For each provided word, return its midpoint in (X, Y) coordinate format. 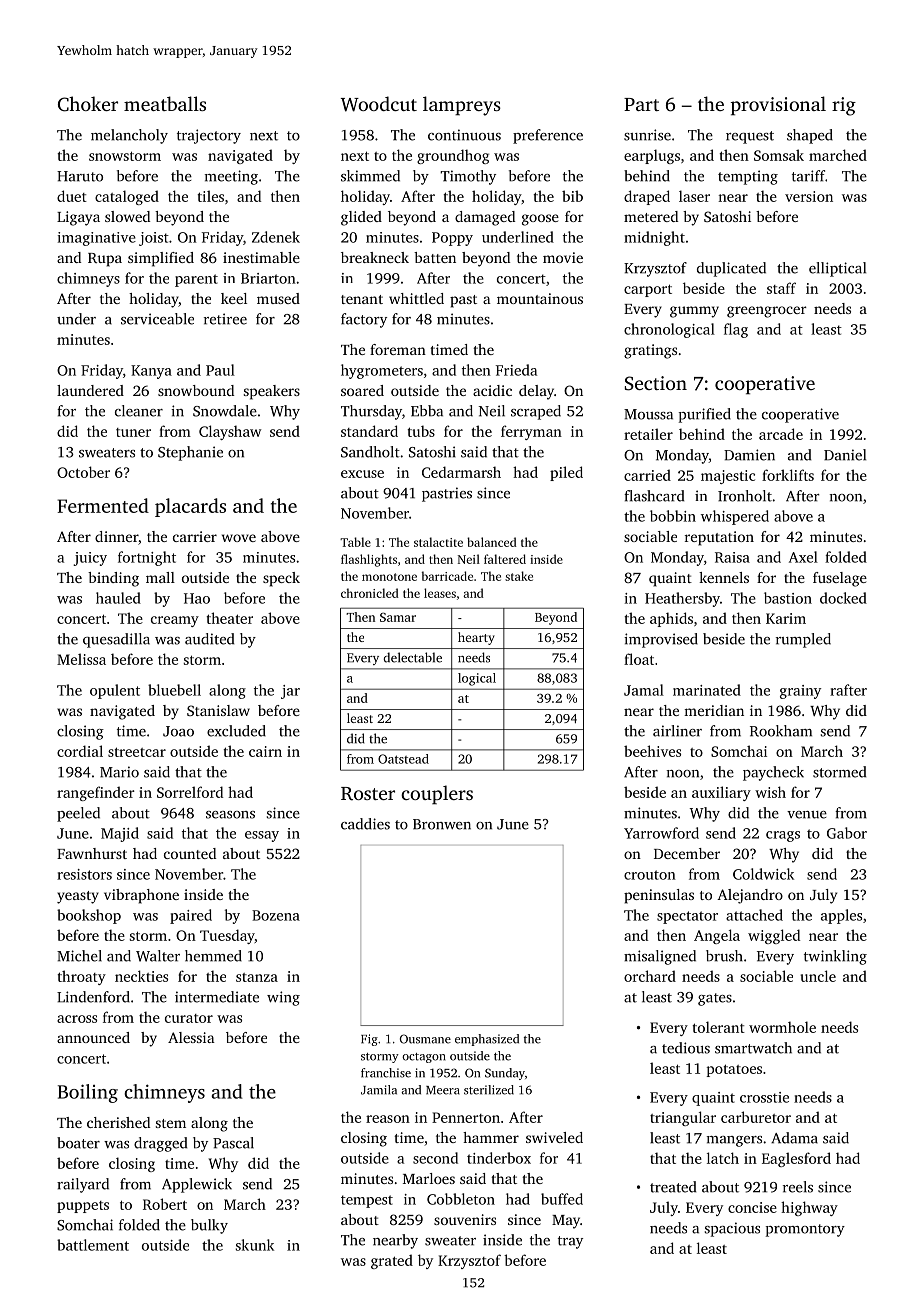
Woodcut (379, 104)
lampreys (462, 106)
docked (843, 598)
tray (570, 1242)
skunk (255, 1245)
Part (641, 104)
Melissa (81, 659)
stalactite (438, 542)
